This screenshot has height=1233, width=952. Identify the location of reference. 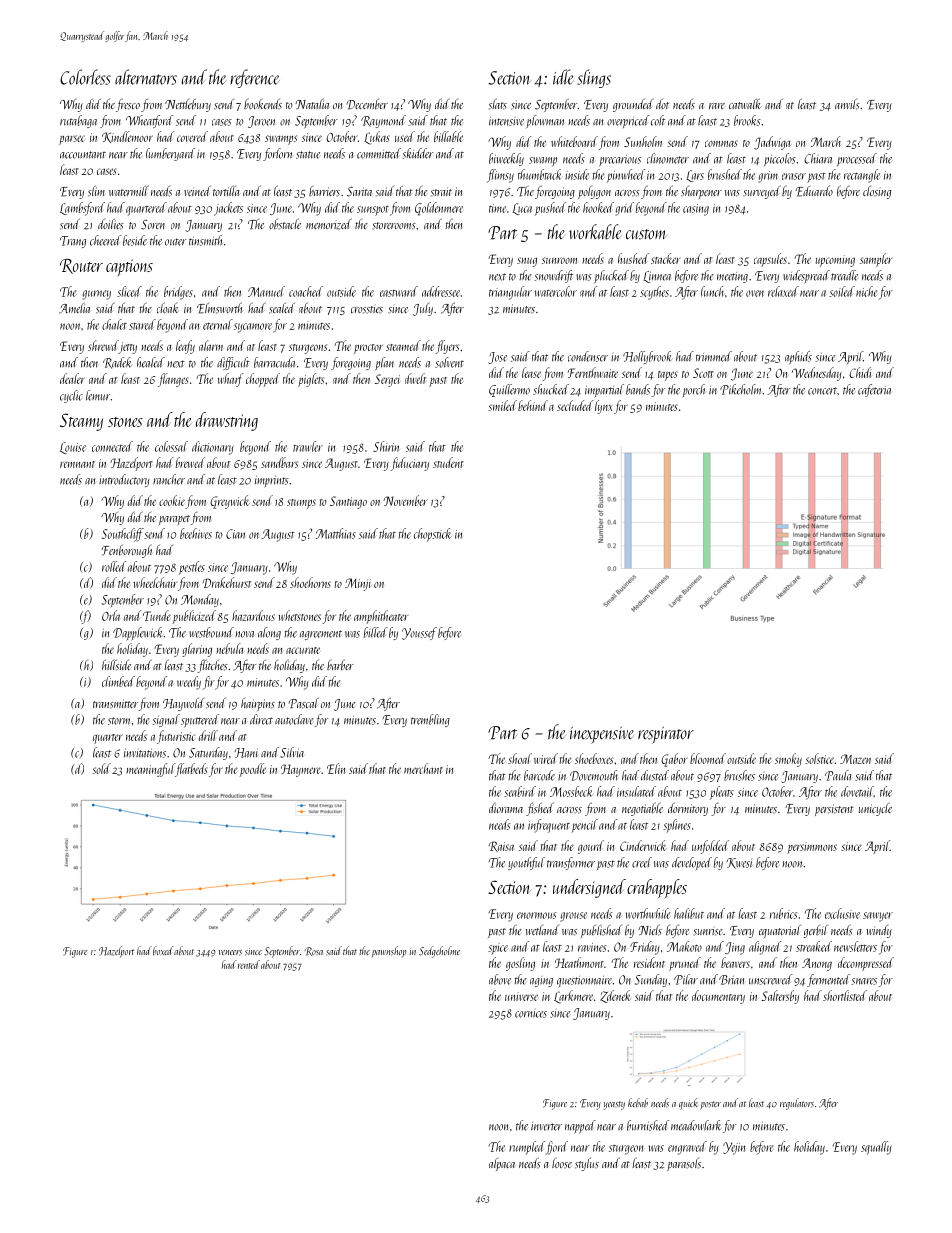
(255, 78).
